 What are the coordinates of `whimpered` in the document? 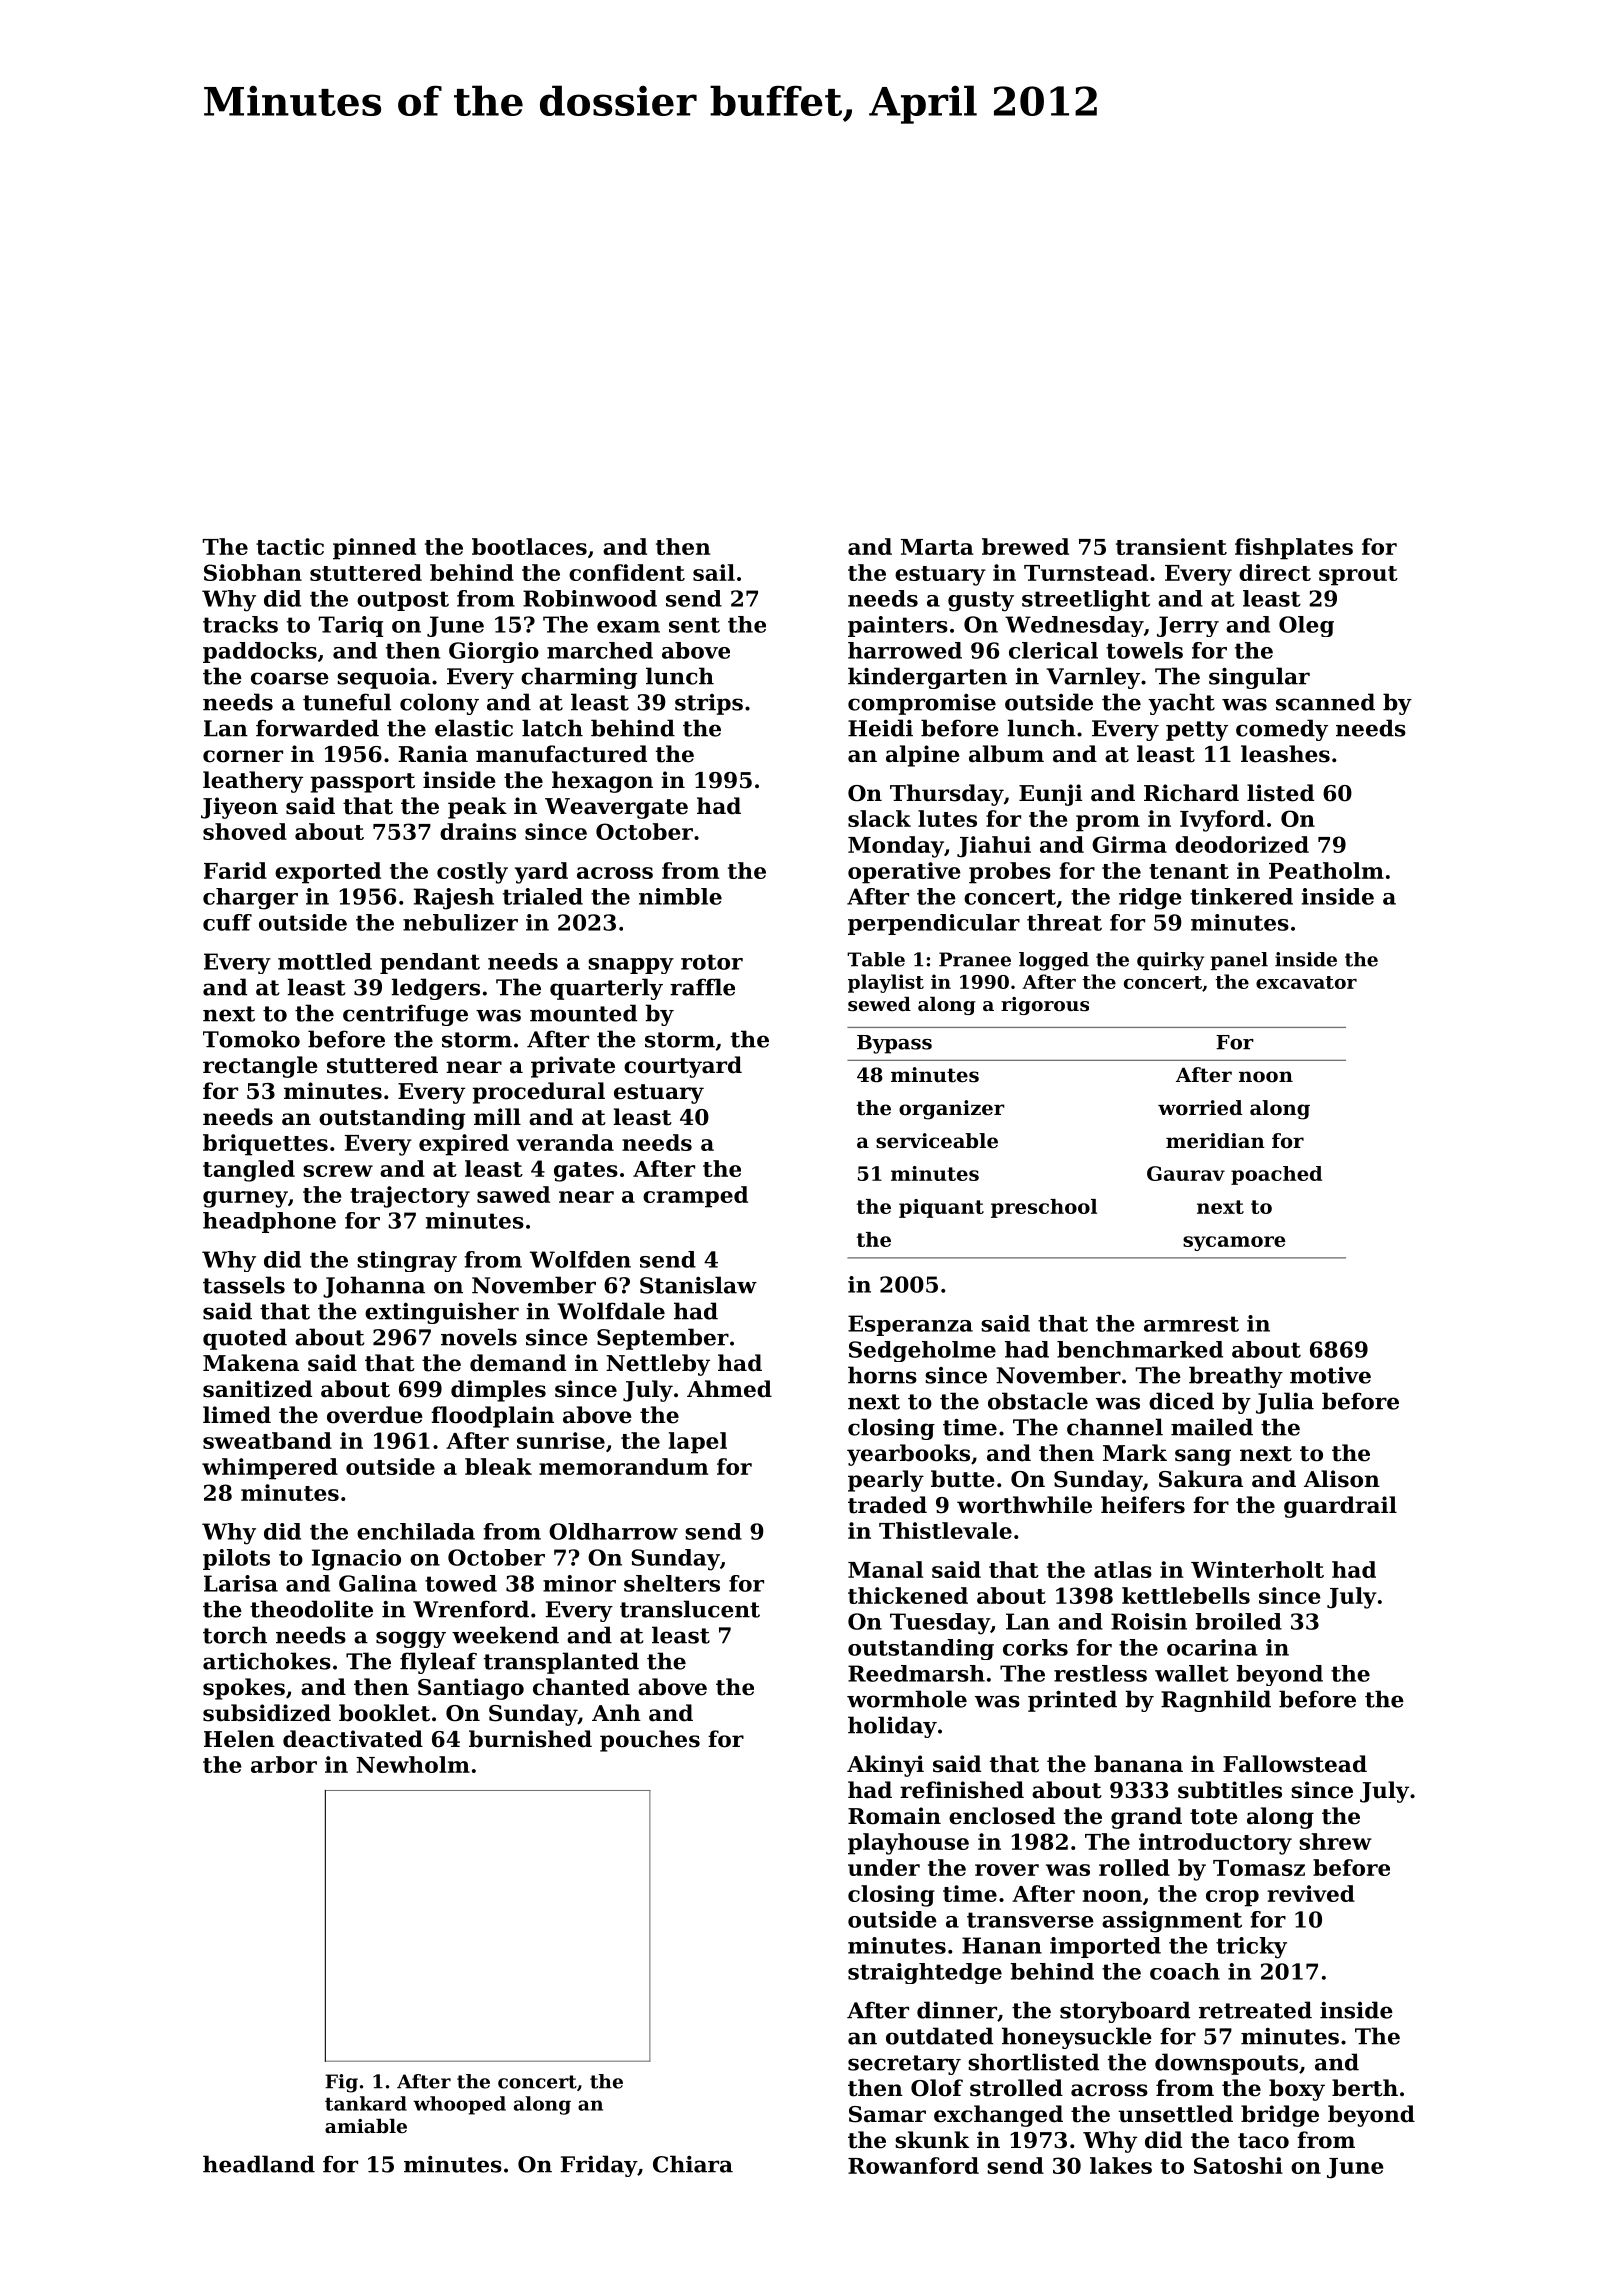 It's located at (270, 1469).
